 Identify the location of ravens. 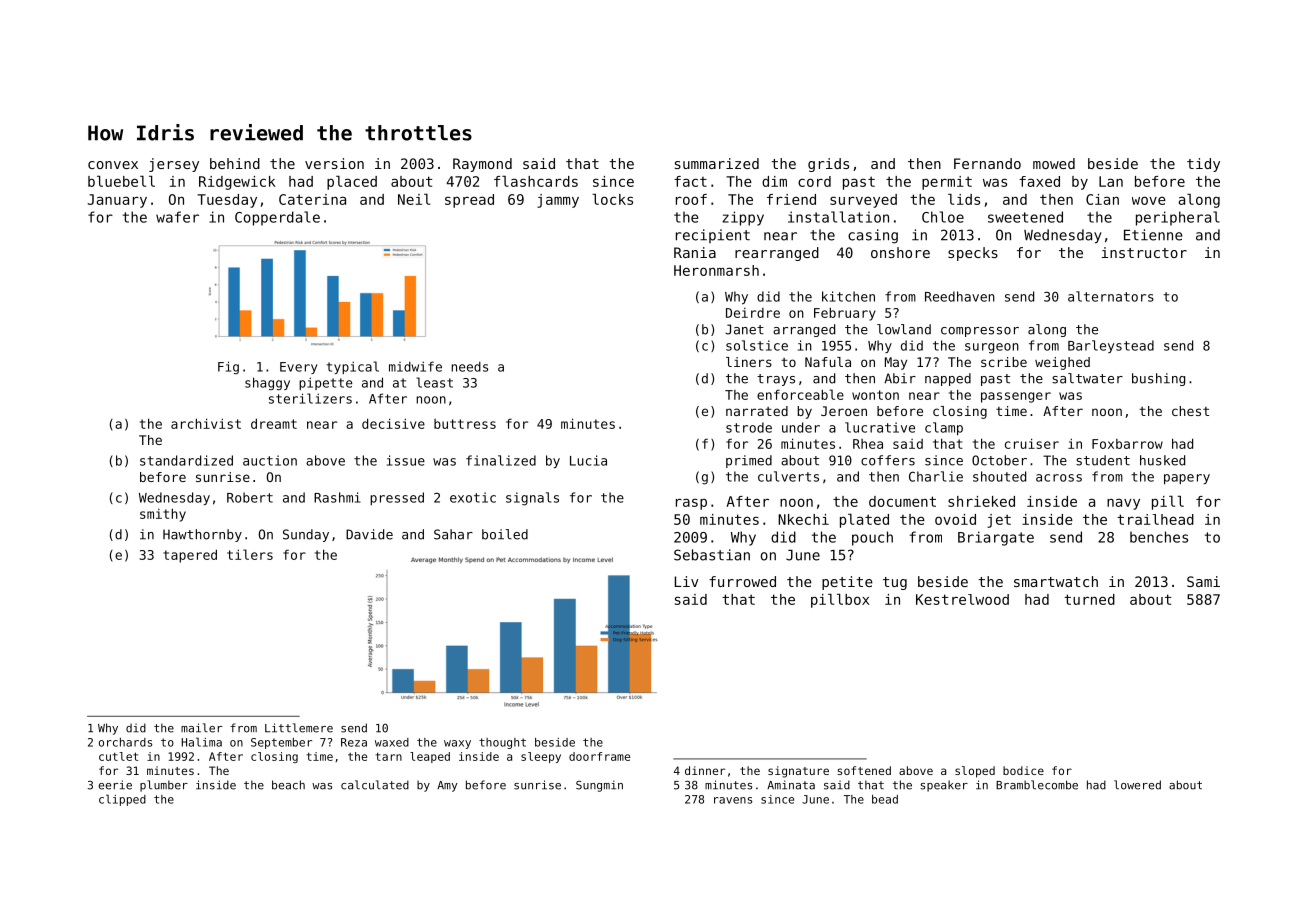
(733, 800).
